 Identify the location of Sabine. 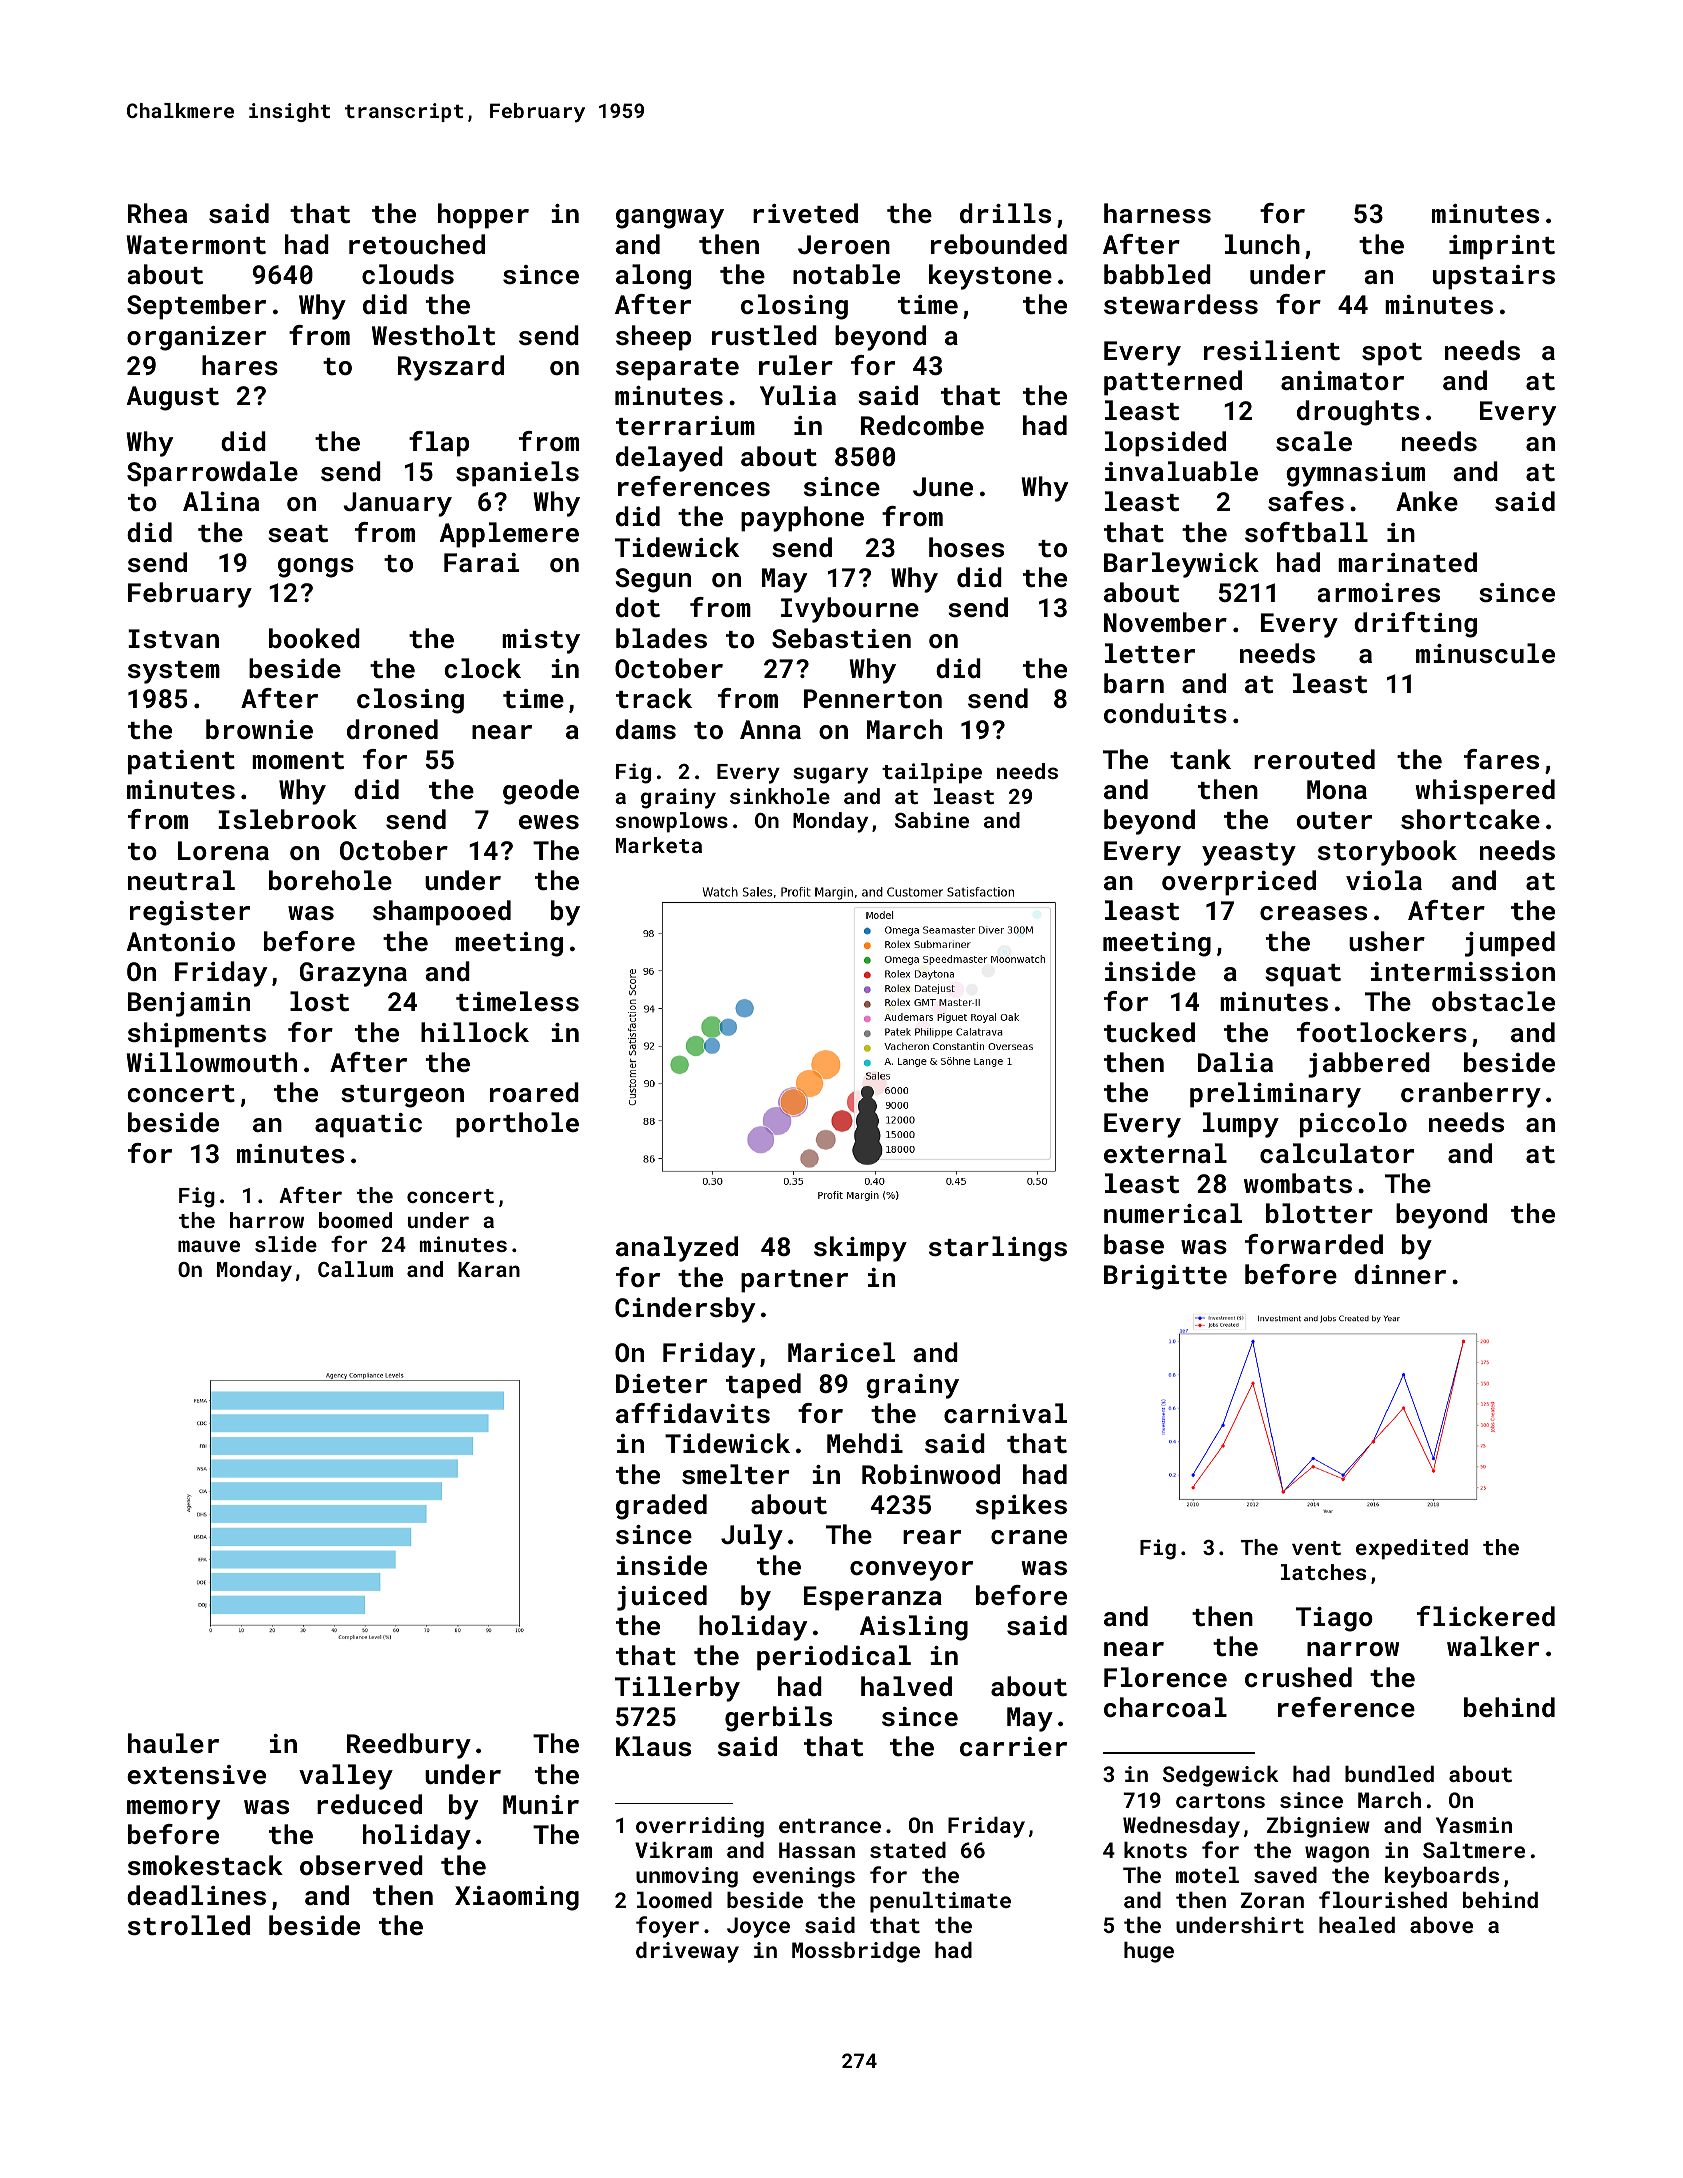
(932, 820).
